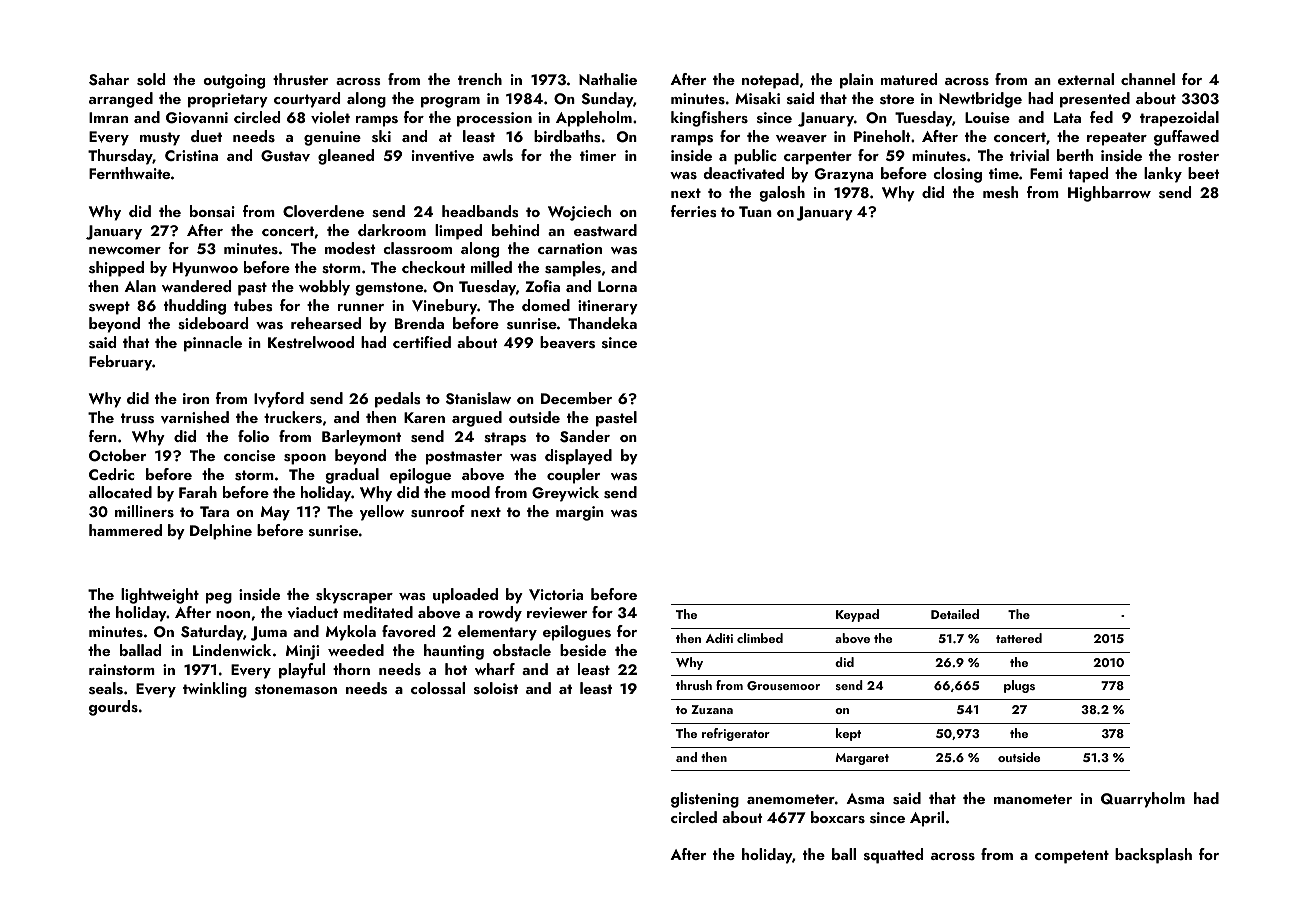 The height and width of the screenshot is (924, 1308). I want to click on Highbarrow, so click(1109, 194).
